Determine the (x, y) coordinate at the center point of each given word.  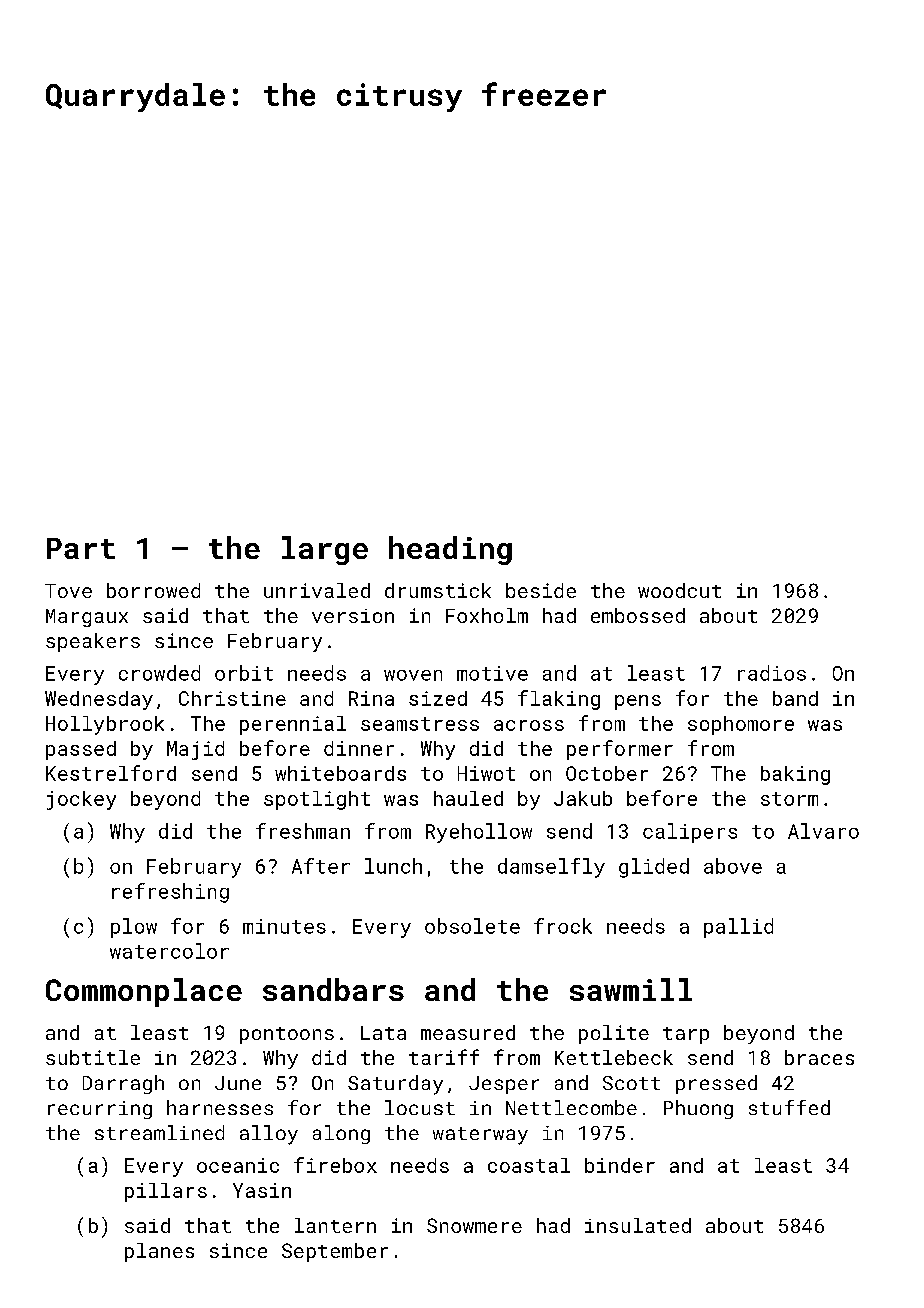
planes (159, 1252)
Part (81, 548)
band (795, 698)
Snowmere (474, 1225)
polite (614, 1034)
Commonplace (144, 992)
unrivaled (317, 590)
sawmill (631, 989)
